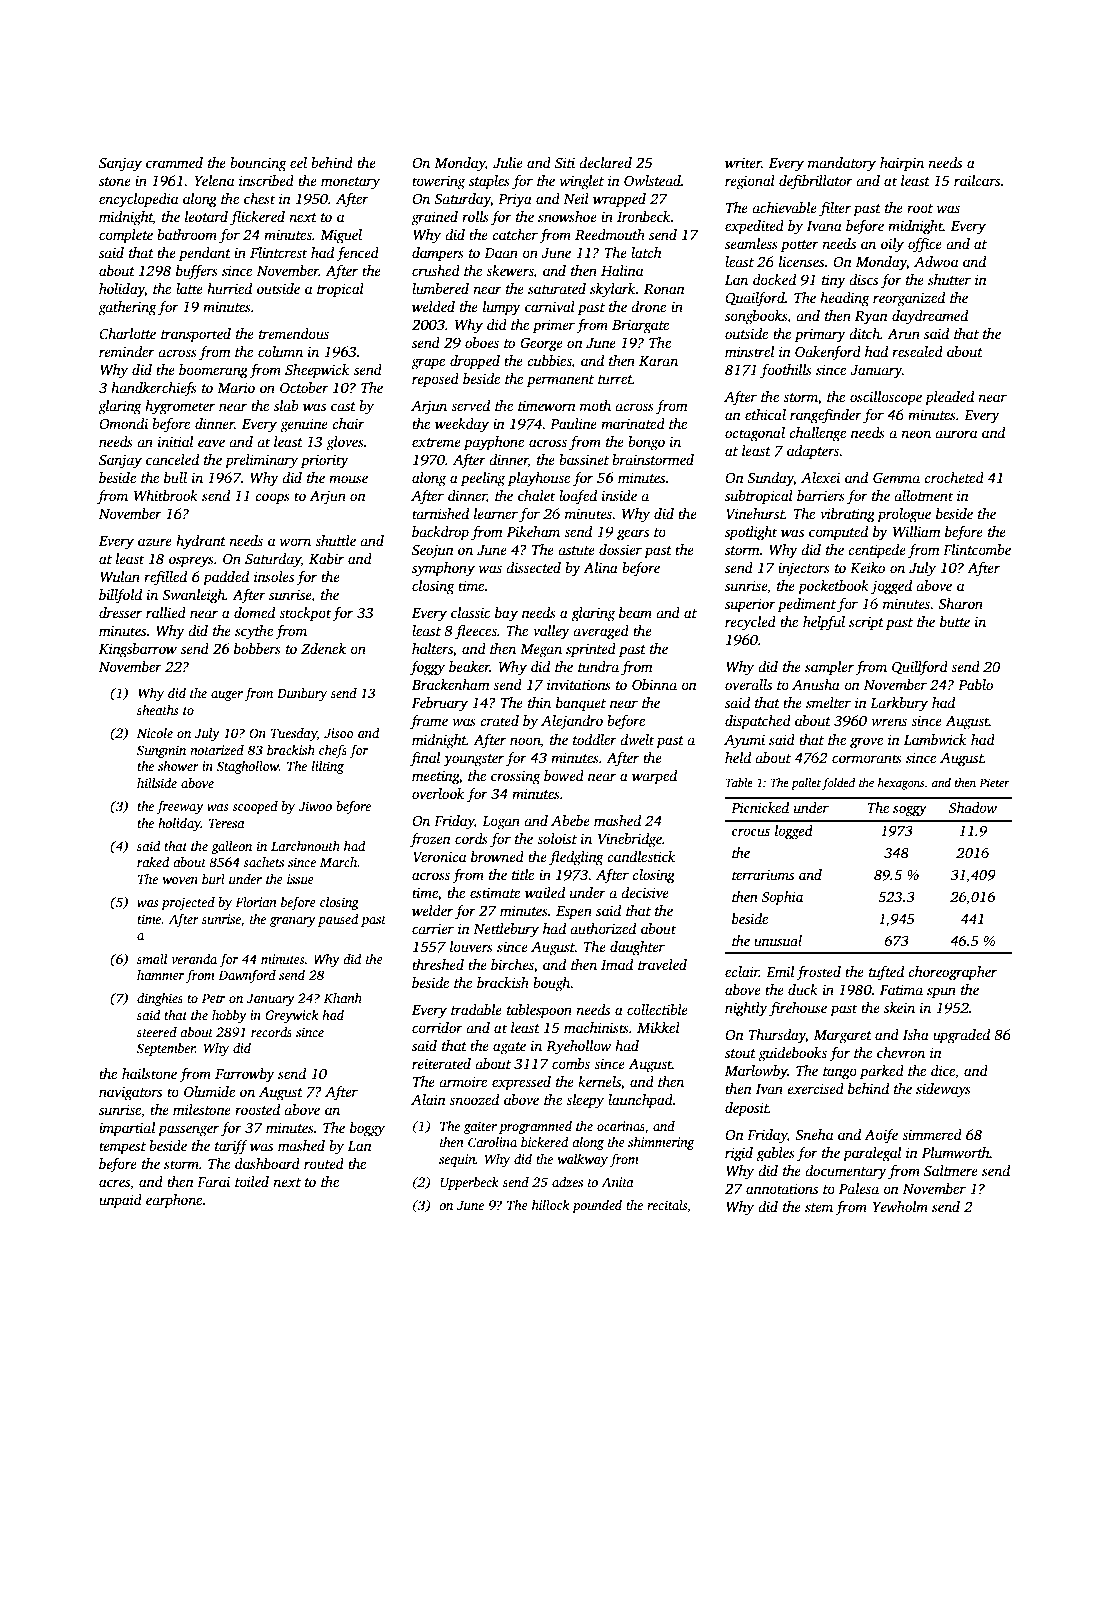 This screenshot has width=1111, height=1609. Describe the element at coordinates (180, 880) in the screenshot. I see `woven` at that location.
